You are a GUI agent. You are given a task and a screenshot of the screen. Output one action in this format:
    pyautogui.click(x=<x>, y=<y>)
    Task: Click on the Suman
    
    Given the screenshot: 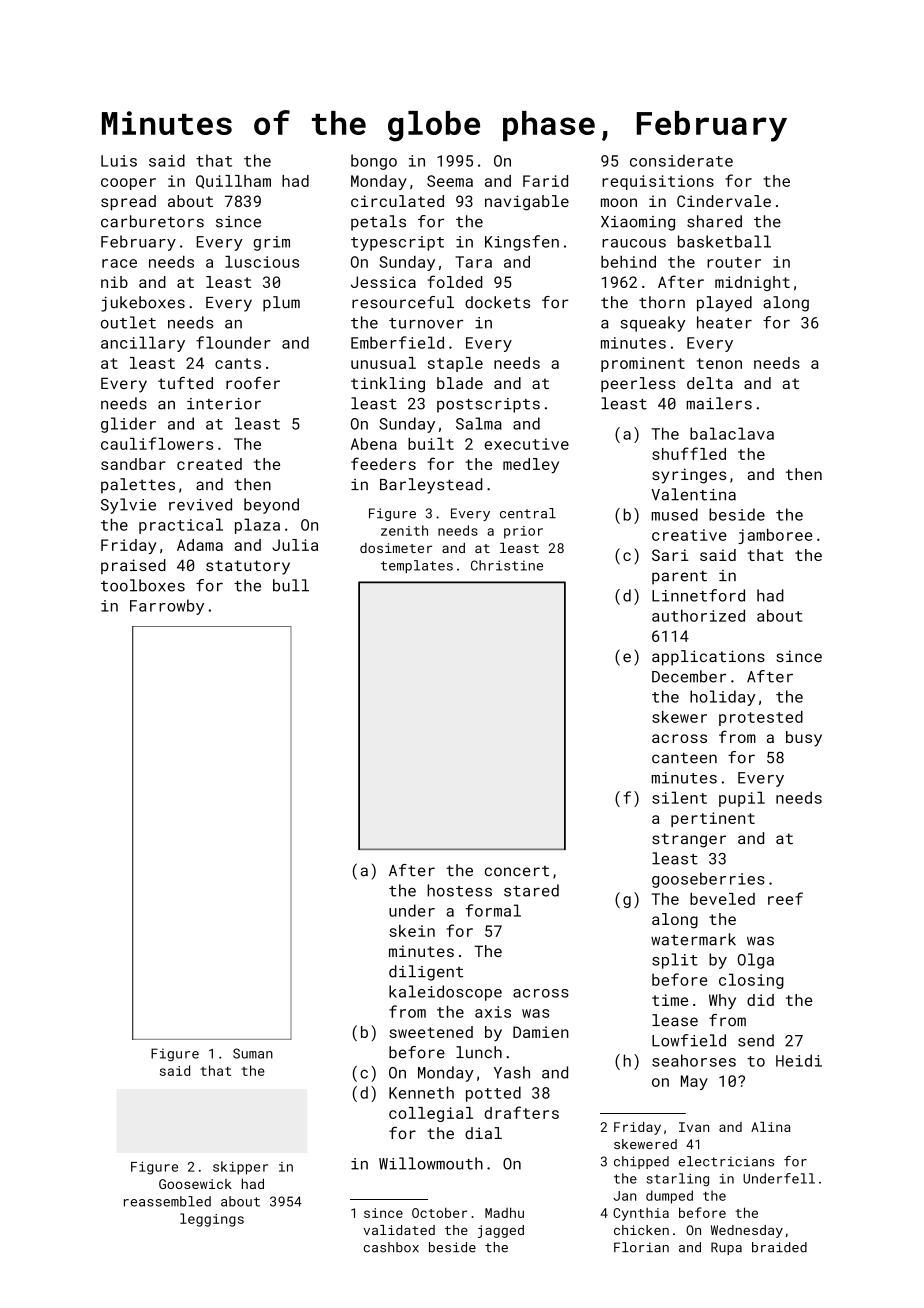 What is the action you would take?
    pyautogui.click(x=253, y=1053)
